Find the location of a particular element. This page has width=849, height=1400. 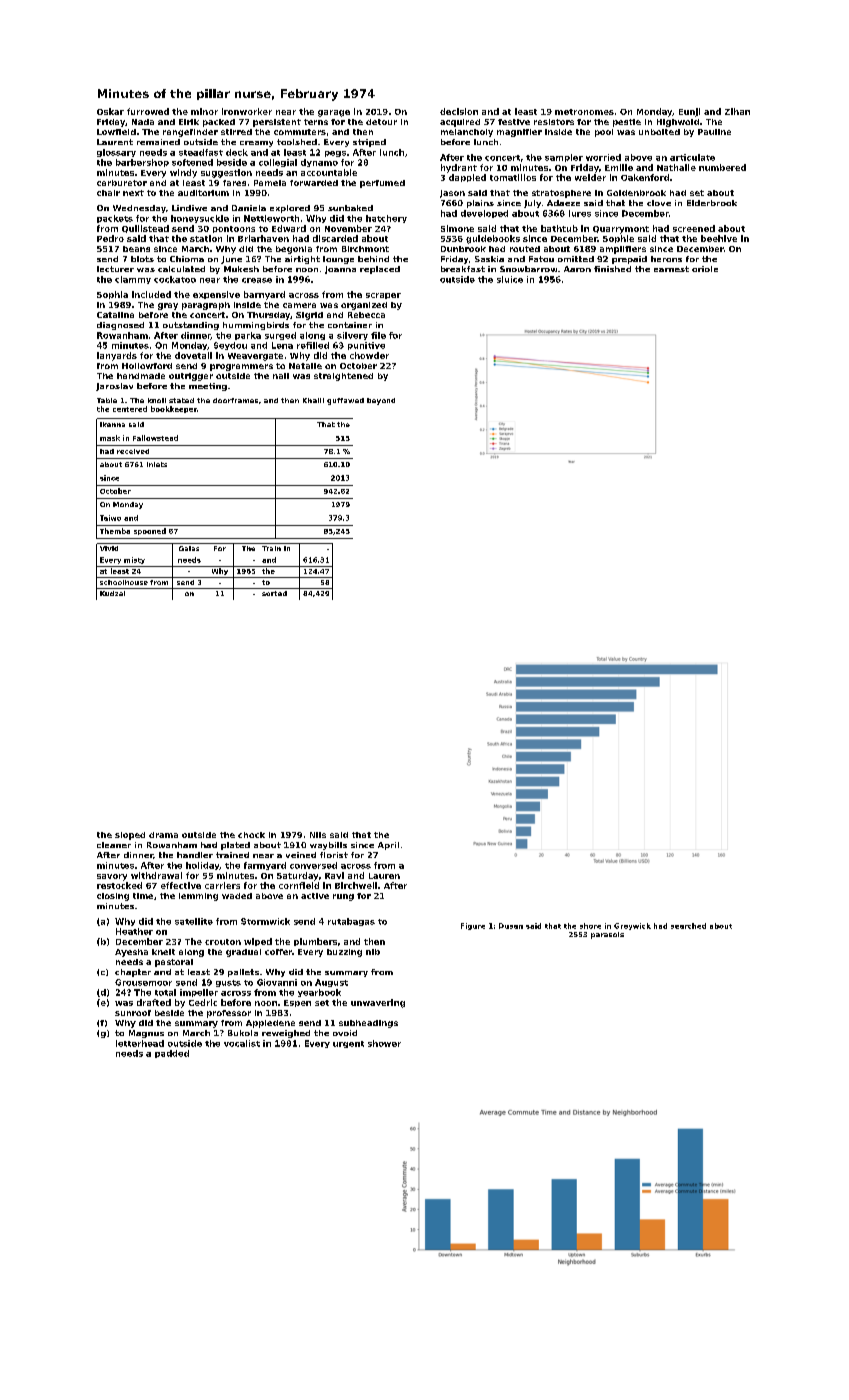

Aaron is located at coordinates (577, 269).
